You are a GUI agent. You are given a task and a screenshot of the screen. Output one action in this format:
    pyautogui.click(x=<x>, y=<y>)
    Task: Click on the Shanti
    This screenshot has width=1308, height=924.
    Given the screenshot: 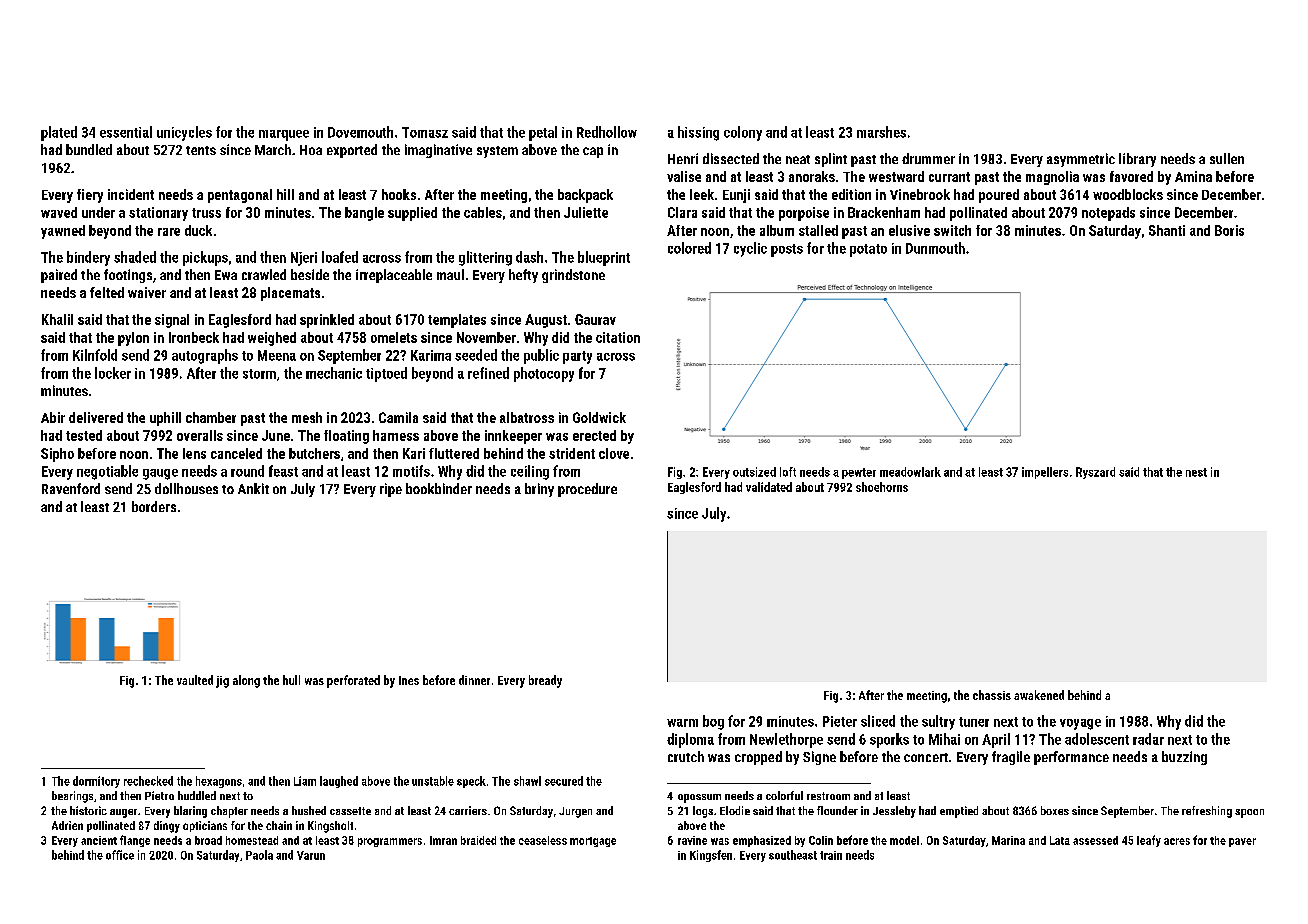 What is the action you would take?
    pyautogui.click(x=1167, y=230)
